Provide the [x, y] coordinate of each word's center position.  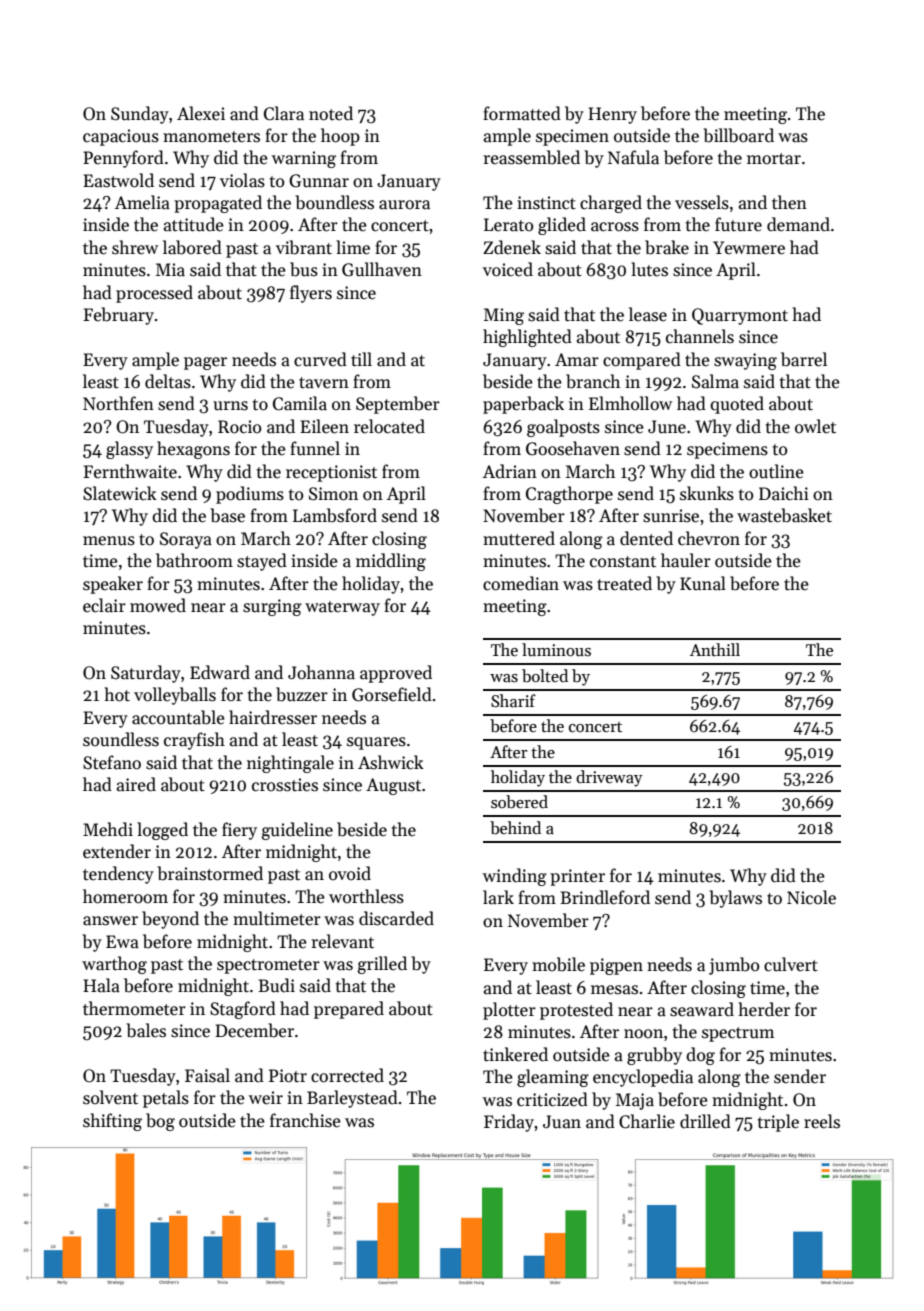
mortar [774, 159]
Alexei [201, 113]
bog [160, 1122]
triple [778, 1123]
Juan [562, 1122]
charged [611, 204]
